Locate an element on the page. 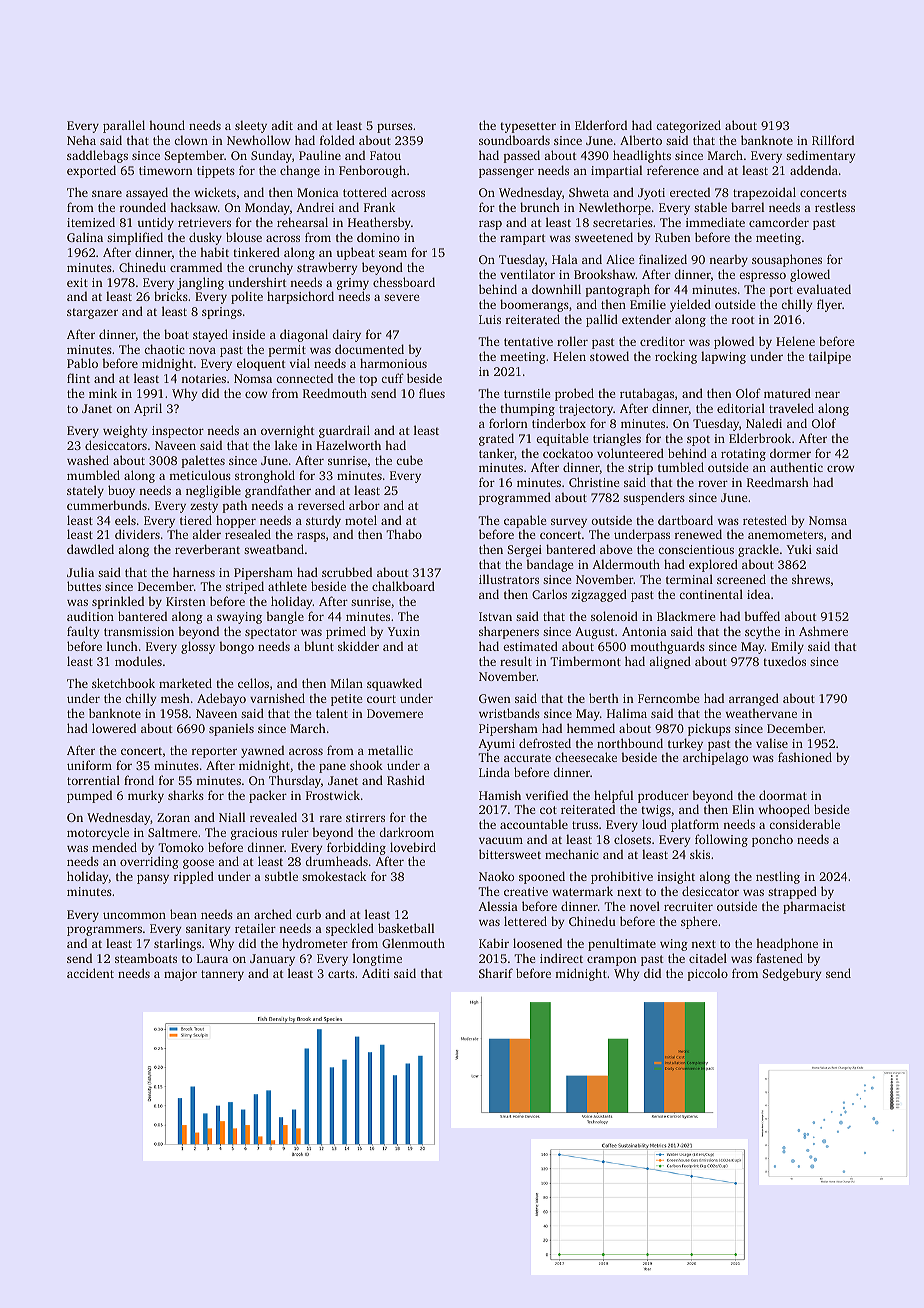  traveled is located at coordinates (791, 408).
